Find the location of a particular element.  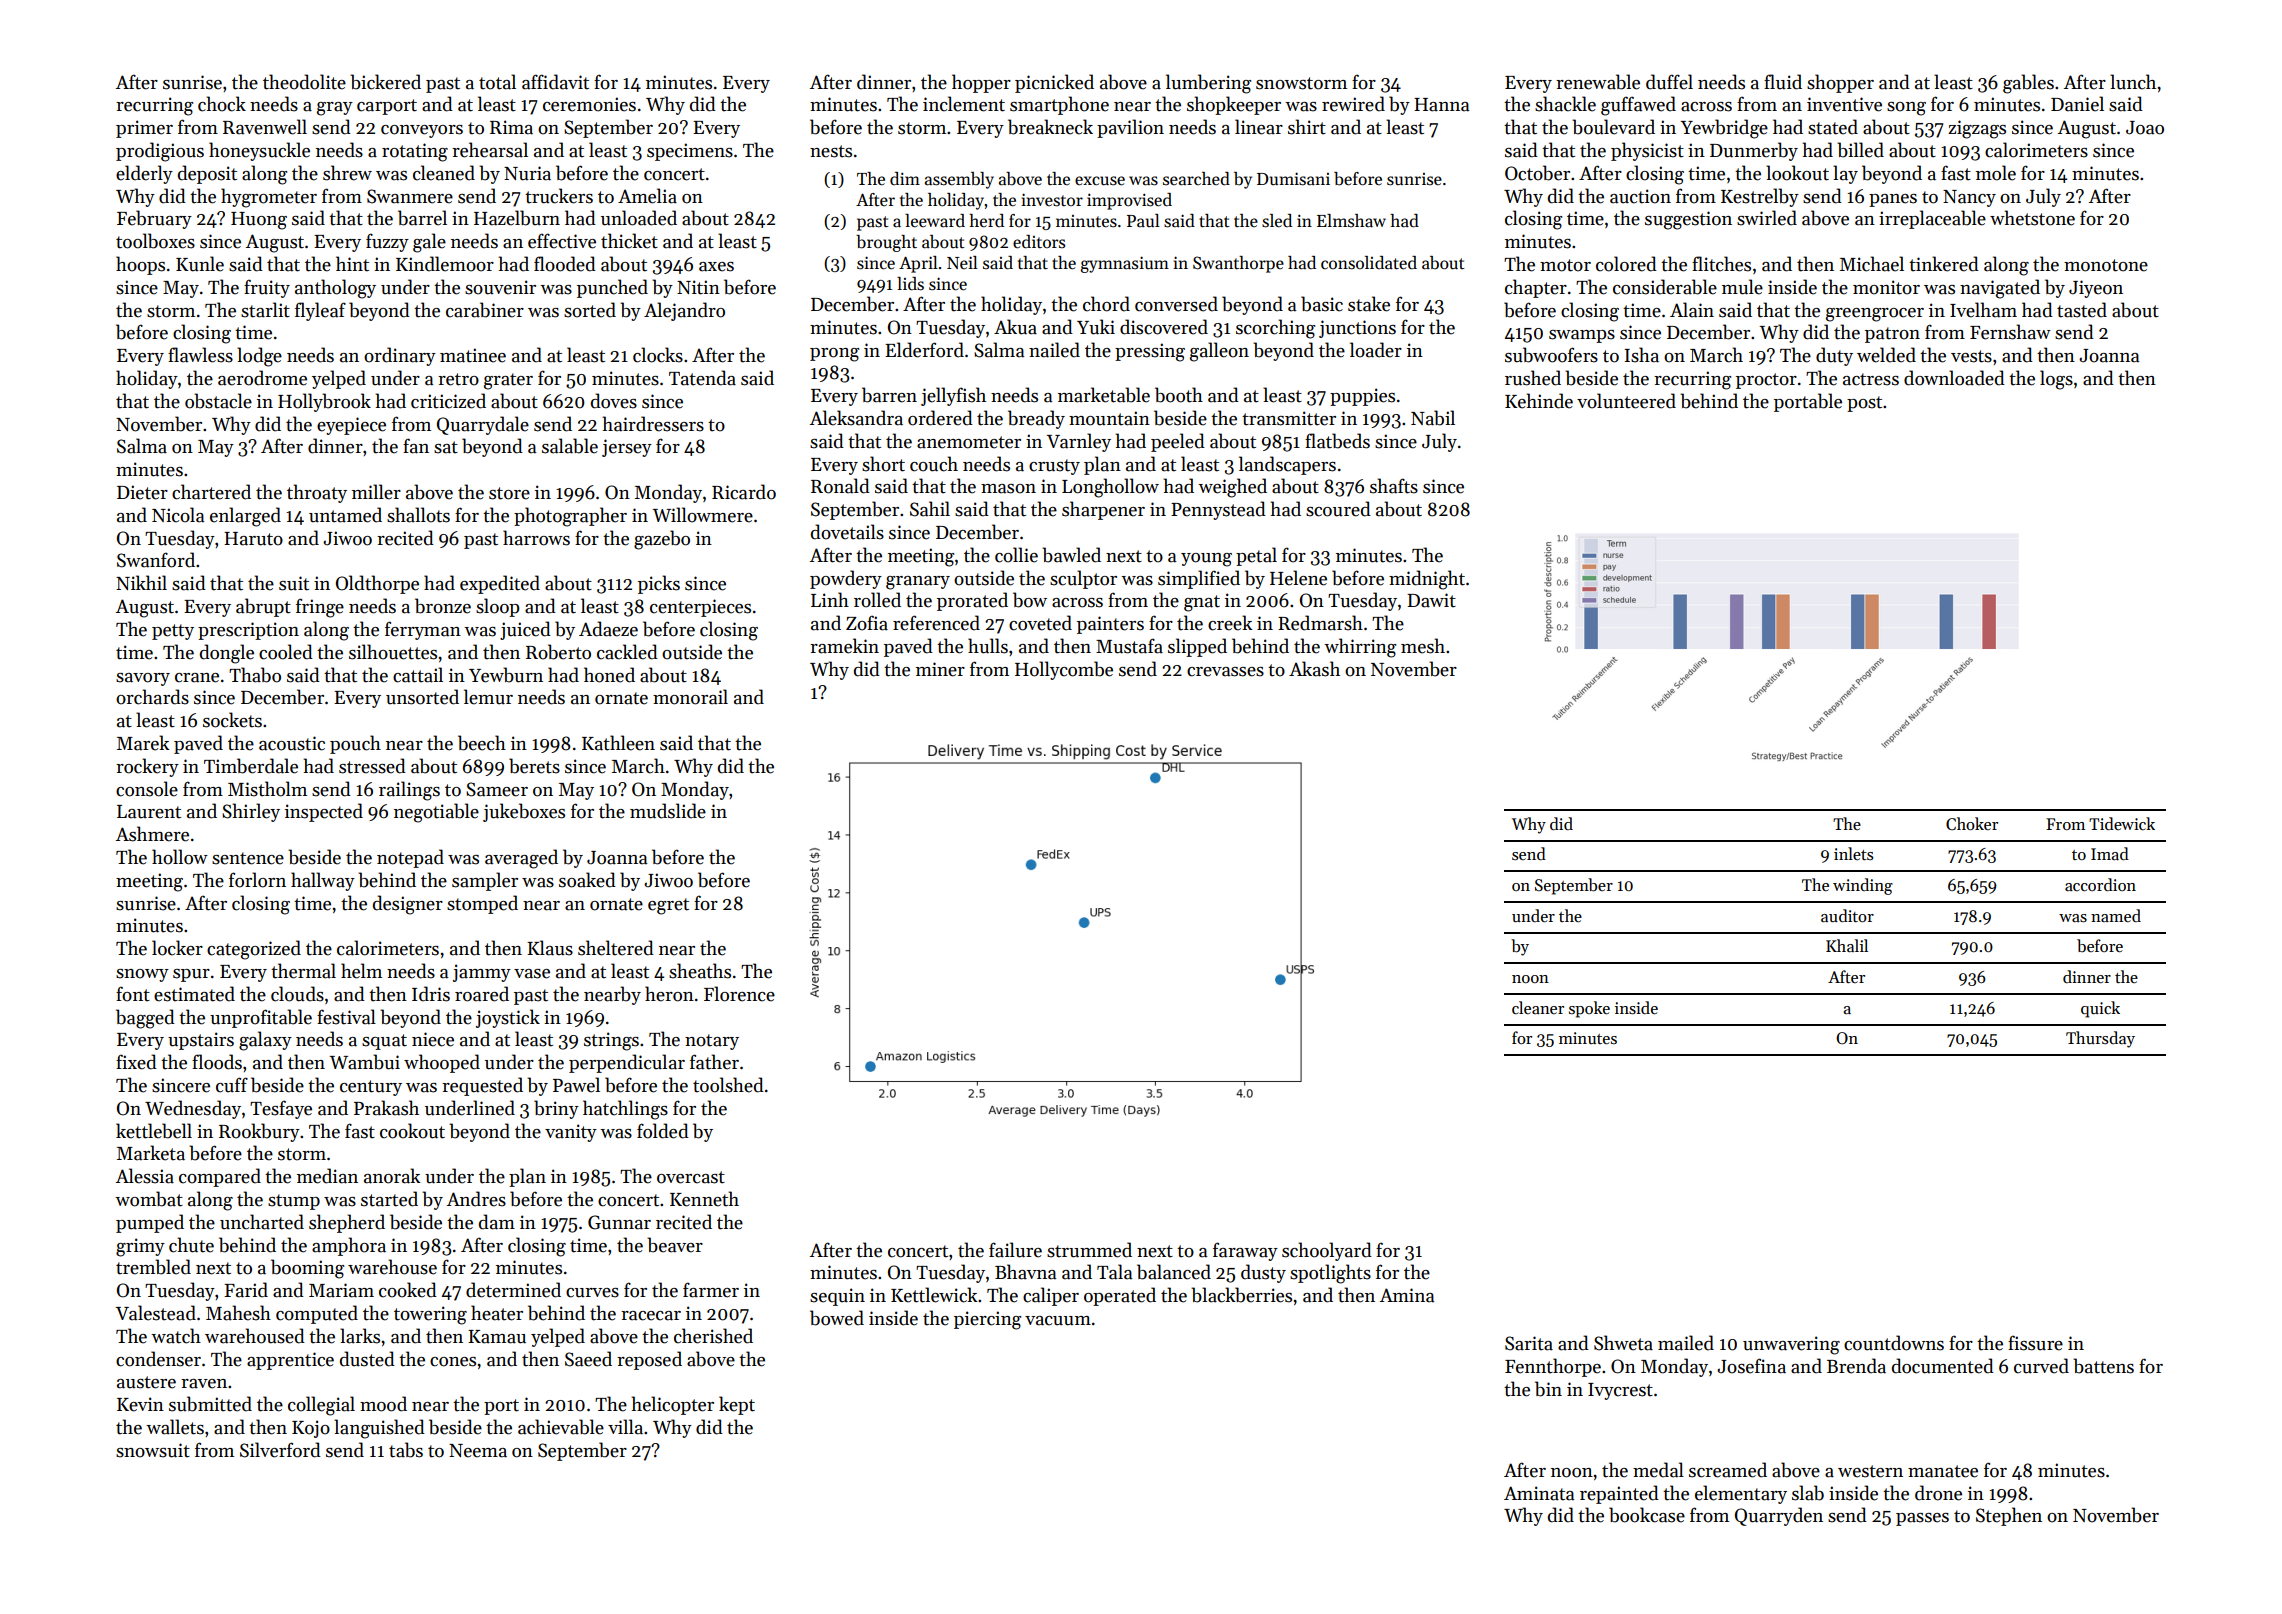

Swanthorpe is located at coordinates (1238, 264).
